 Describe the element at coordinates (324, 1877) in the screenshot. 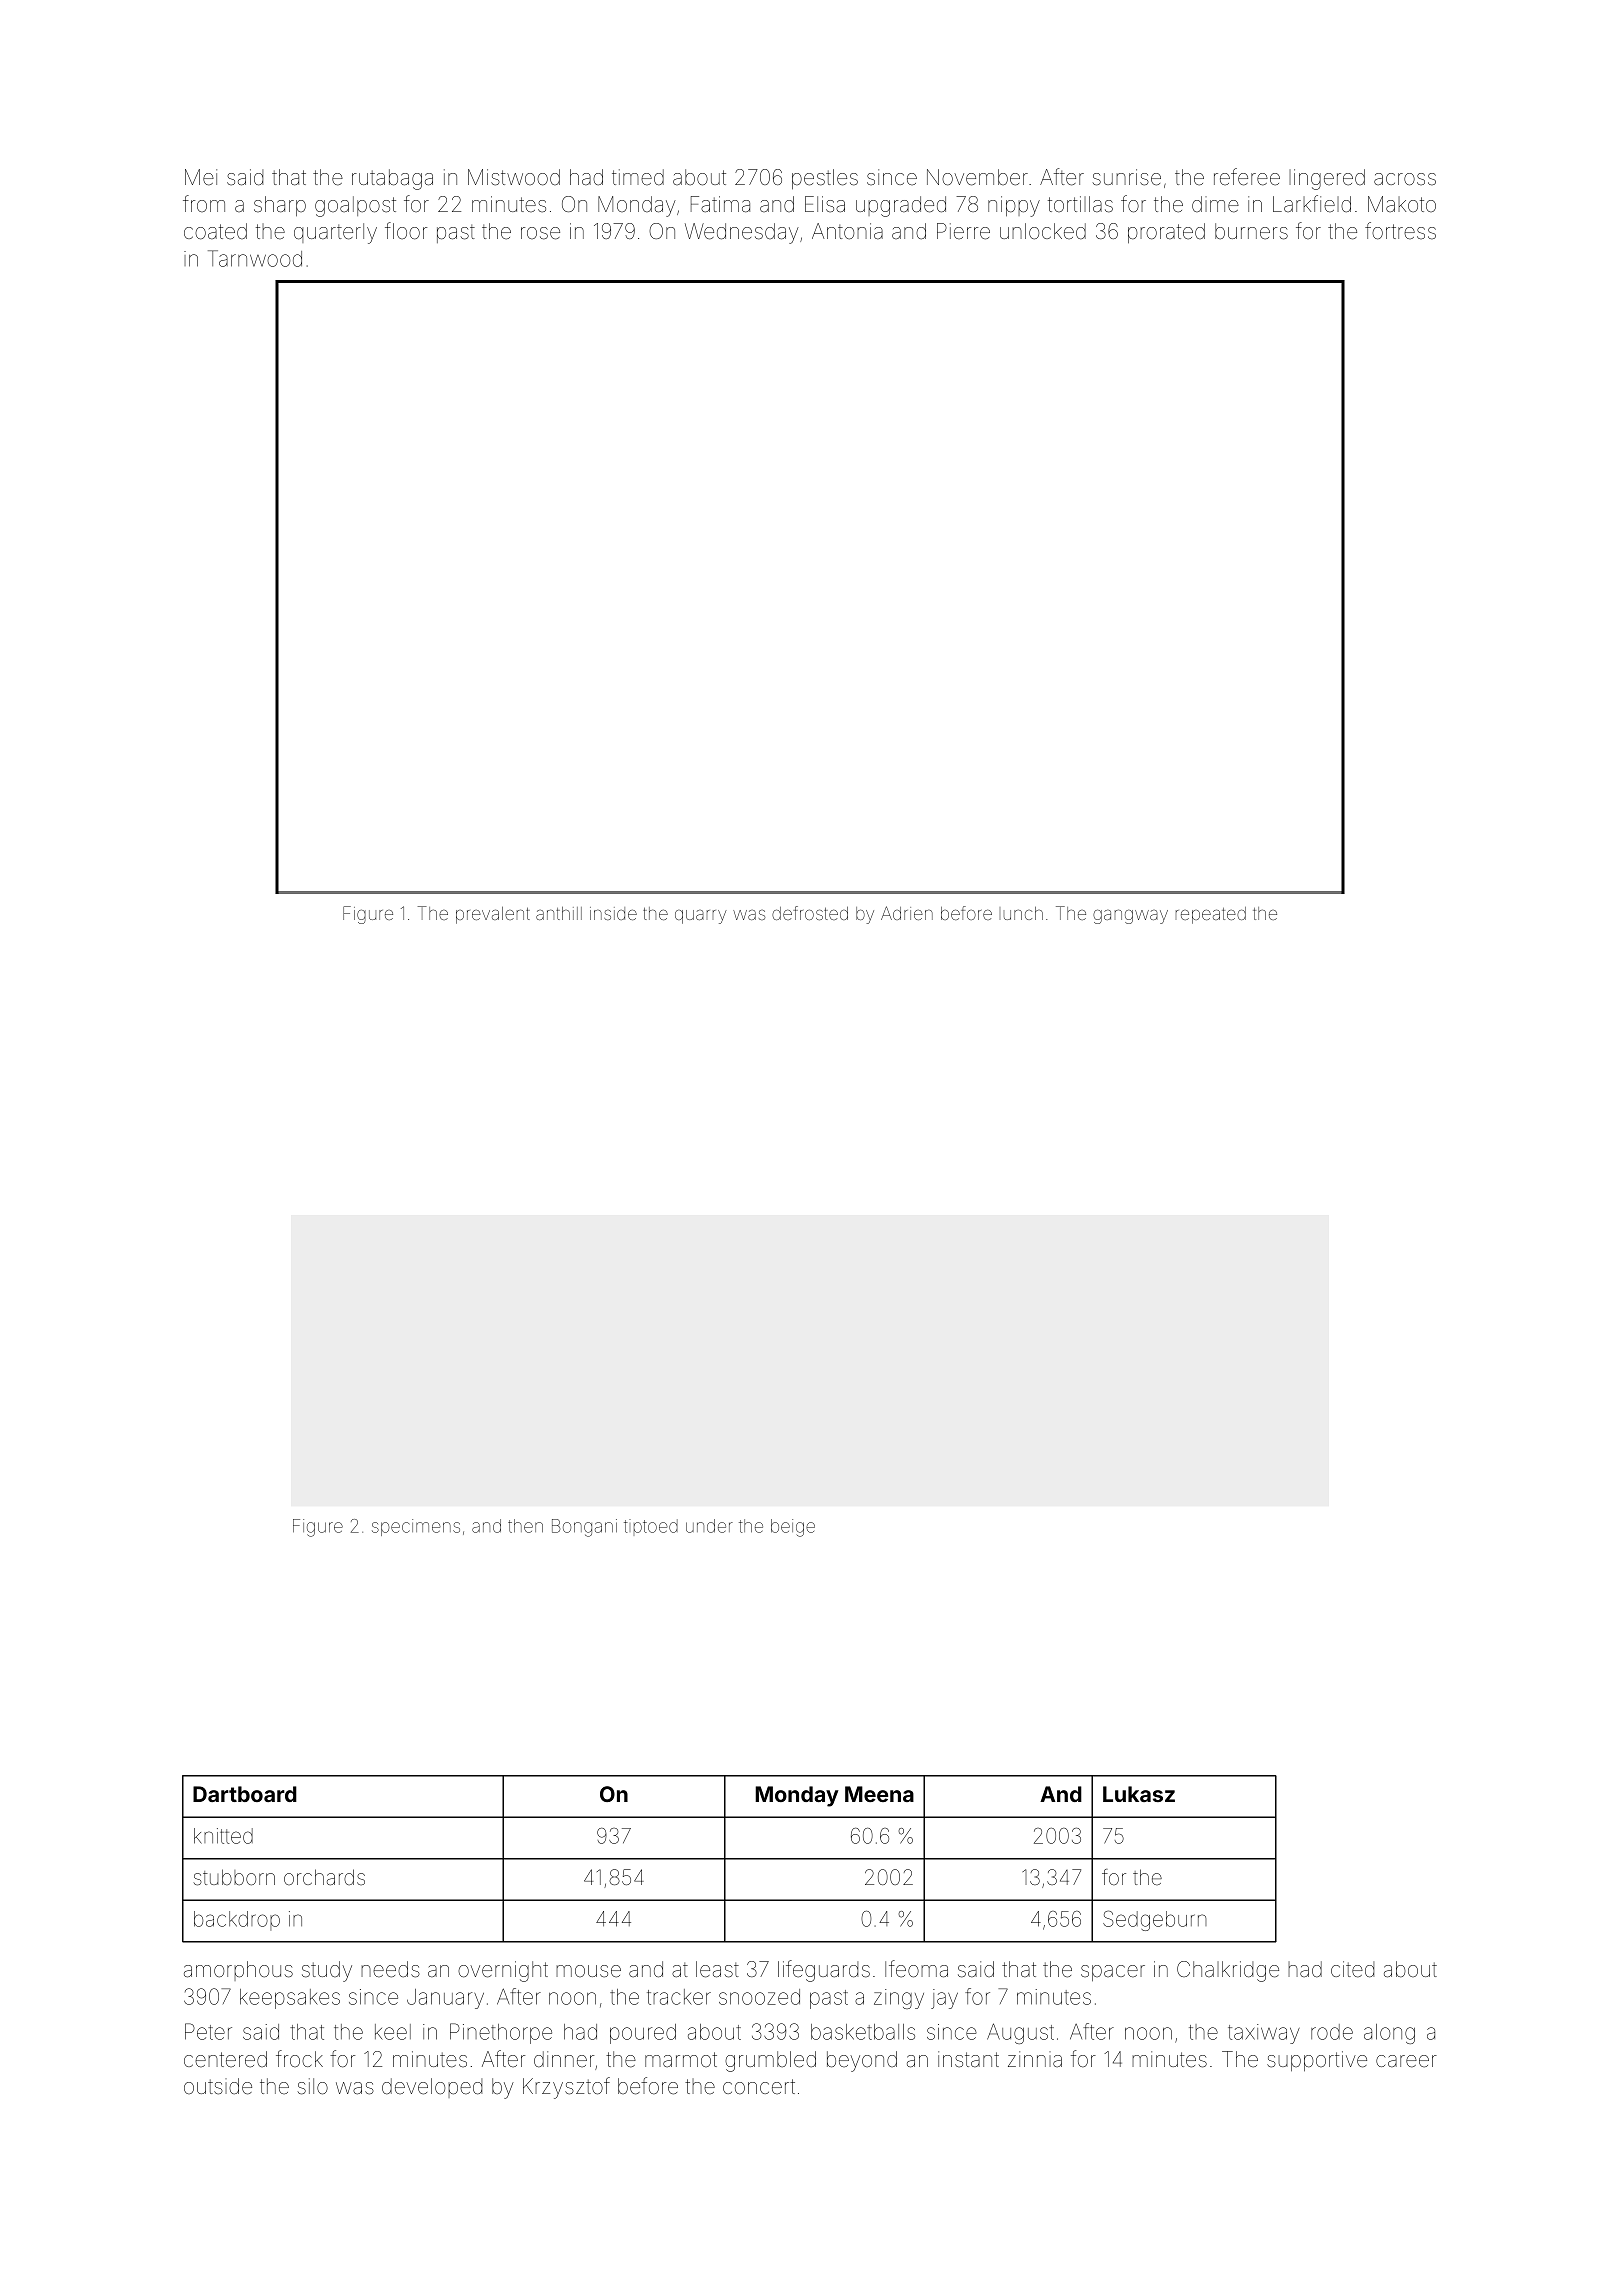

I see `orchards` at that location.
